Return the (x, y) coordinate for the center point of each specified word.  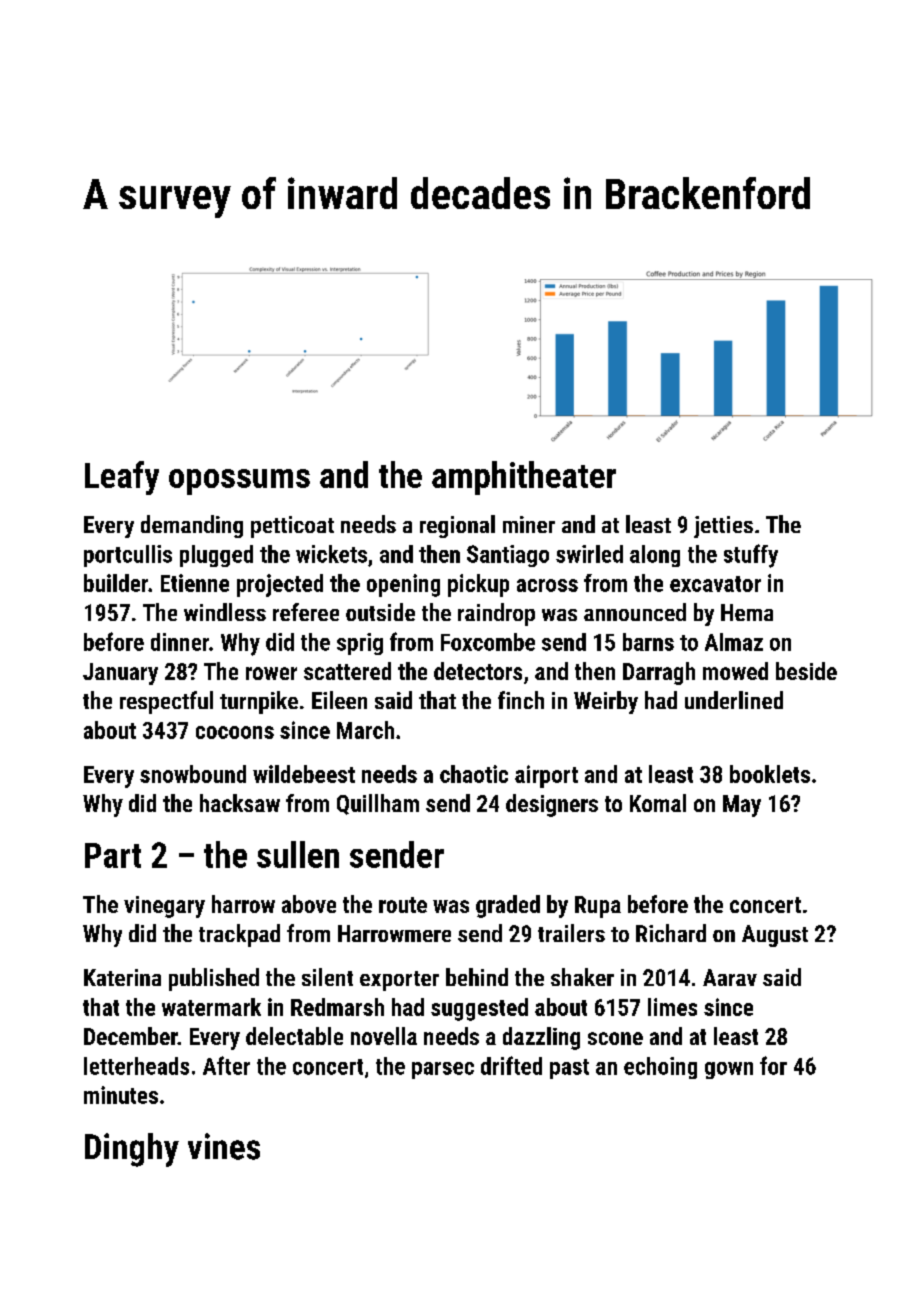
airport (546, 776)
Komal (658, 803)
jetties (723, 527)
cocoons (235, 732)
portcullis (128, 556)
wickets (331, 554)
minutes (121, 1095)
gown (729, 1070)
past (569, 1069)
